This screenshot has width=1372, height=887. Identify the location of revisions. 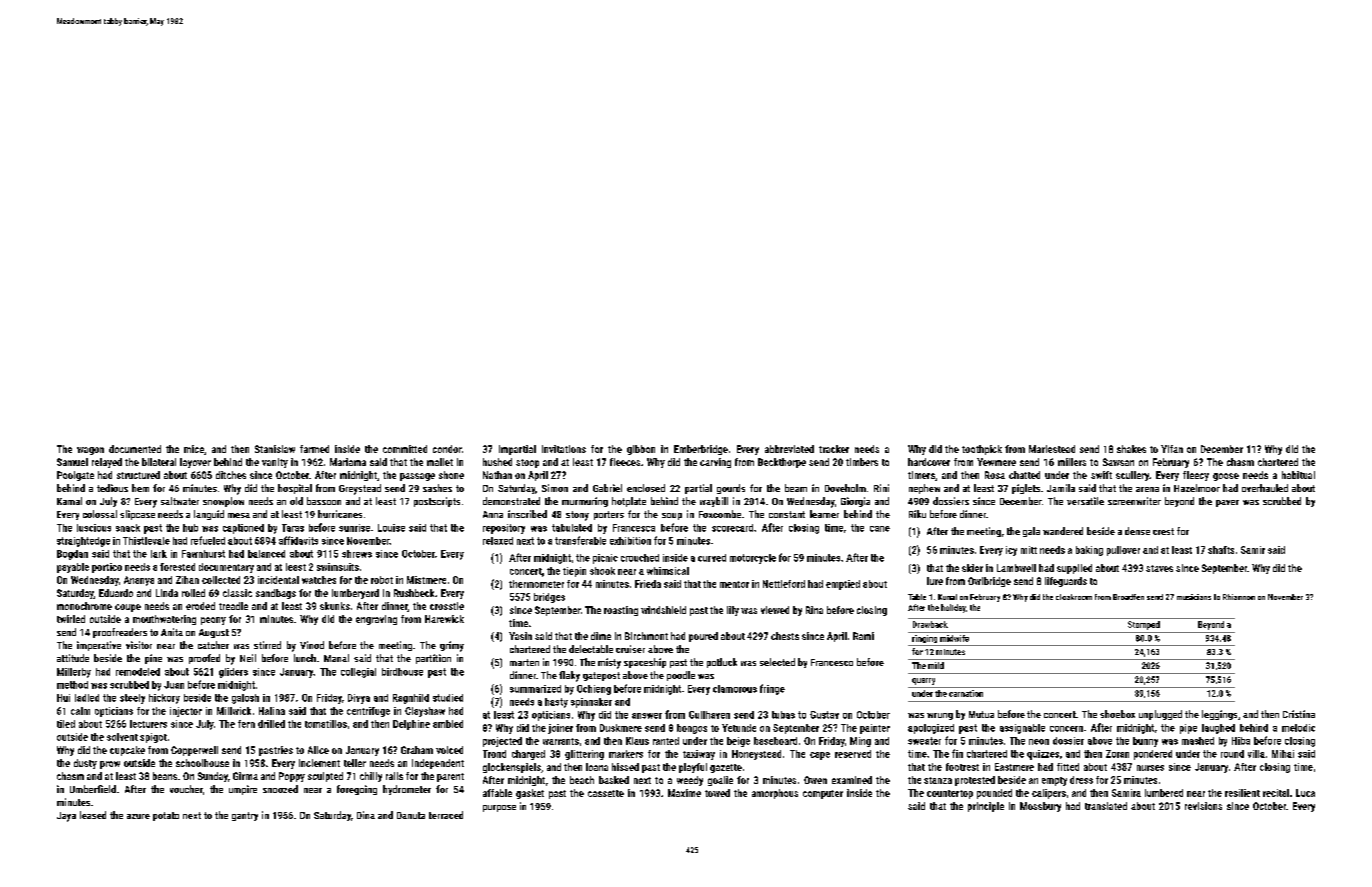
(1203, 806).
